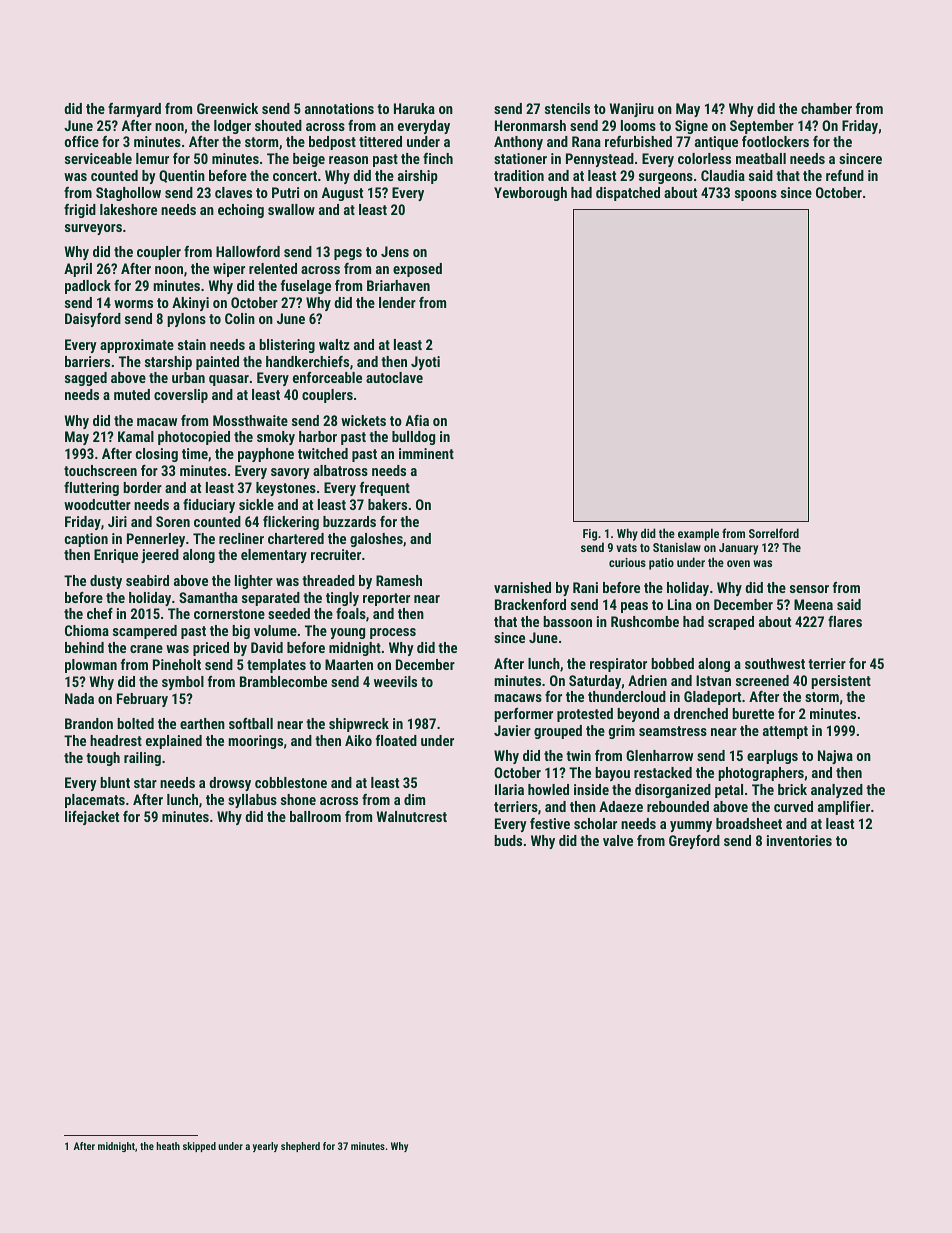  What do you see at coordinates (136, 436) in the screenshot?
I see `Kamal` at bounding box center [136, 436].
